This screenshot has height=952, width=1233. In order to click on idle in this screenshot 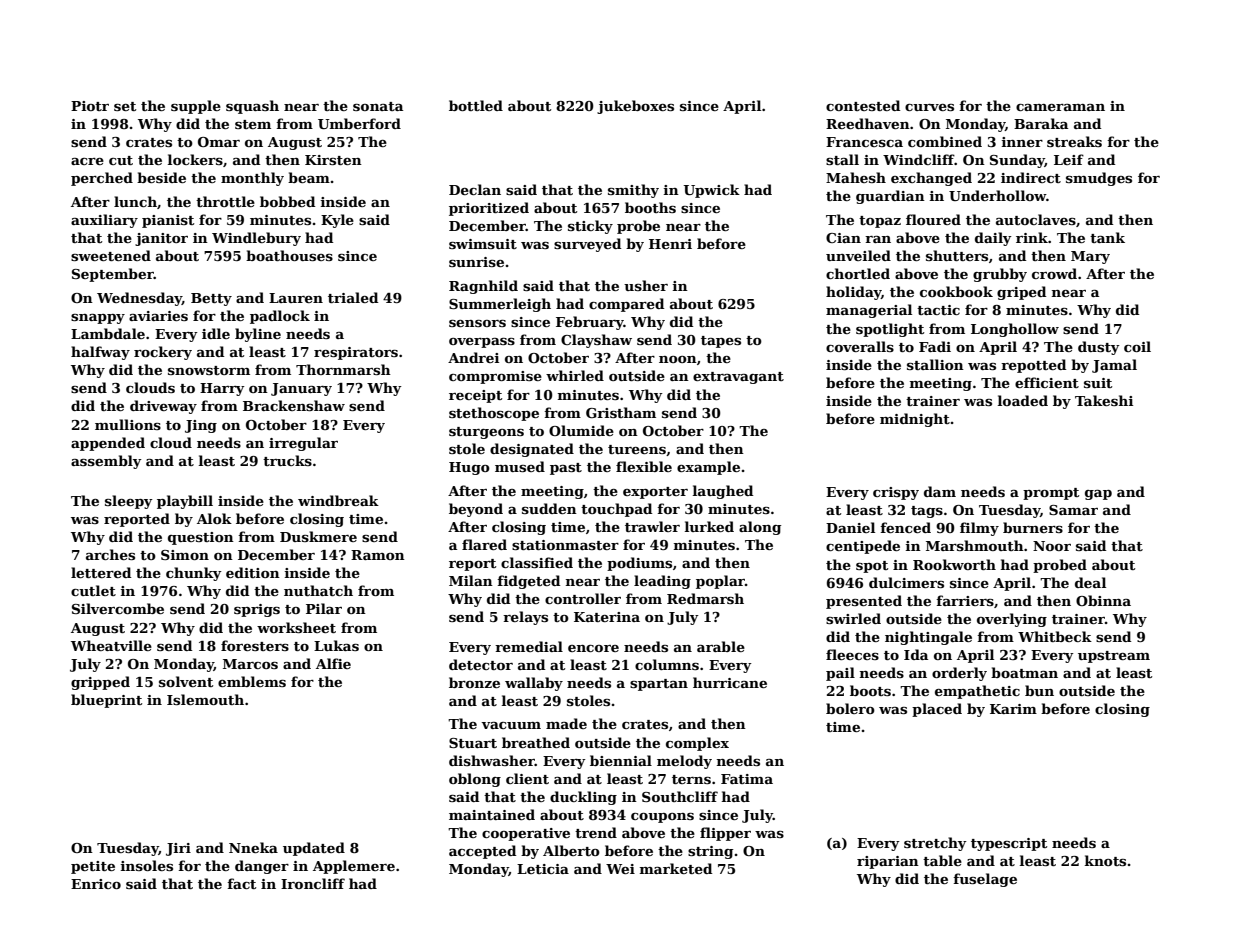, I will do `click(216, 333)`.
